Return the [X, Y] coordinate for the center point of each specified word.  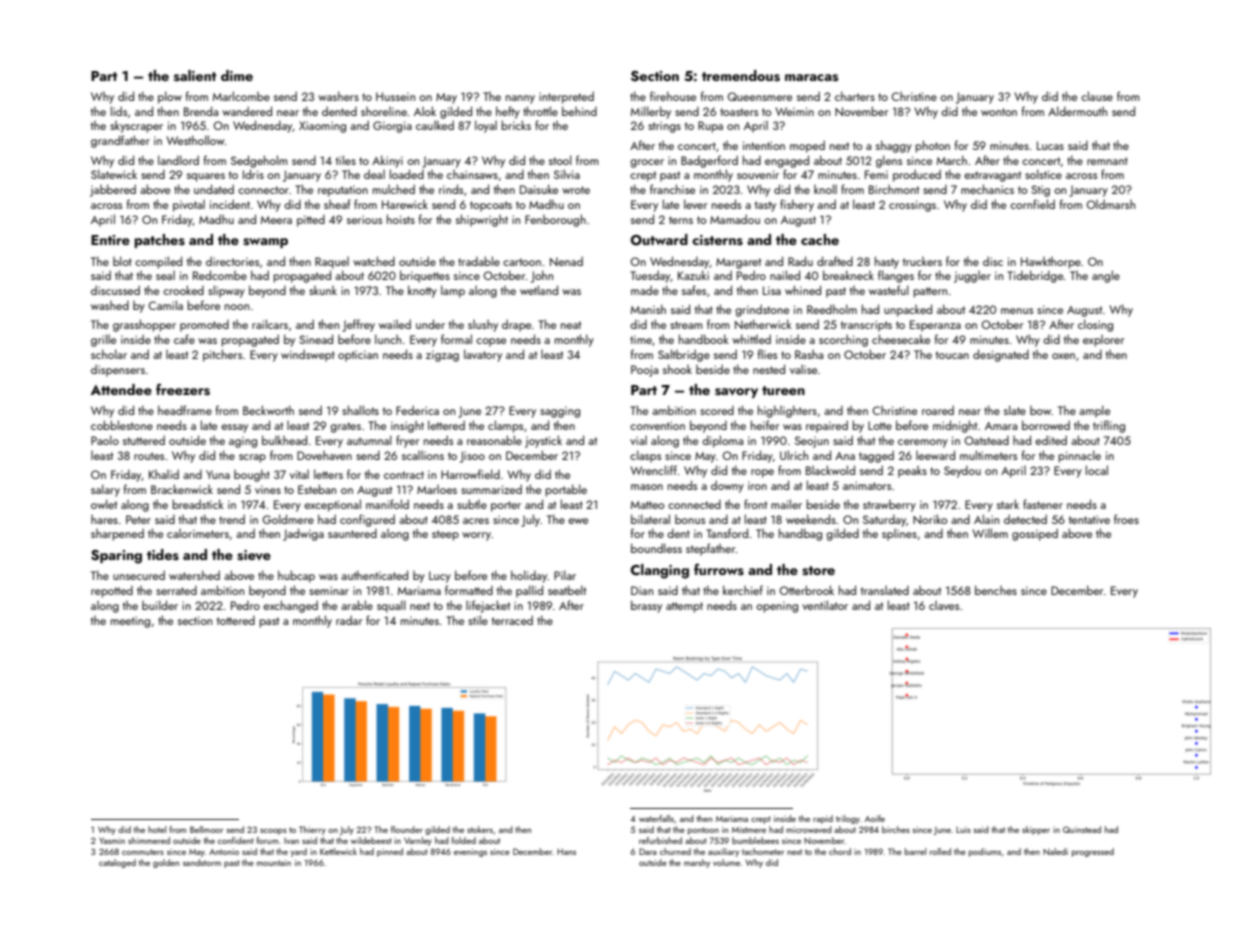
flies [767, 354]
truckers [922, 261]
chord [840, 851]
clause [1097, 96]
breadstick [198, 504]
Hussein [395, 96]
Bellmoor [206, 829]
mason [647, 487]
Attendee [121, 389]
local [1097, 470]
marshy [697, 863]
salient [195, 76]
